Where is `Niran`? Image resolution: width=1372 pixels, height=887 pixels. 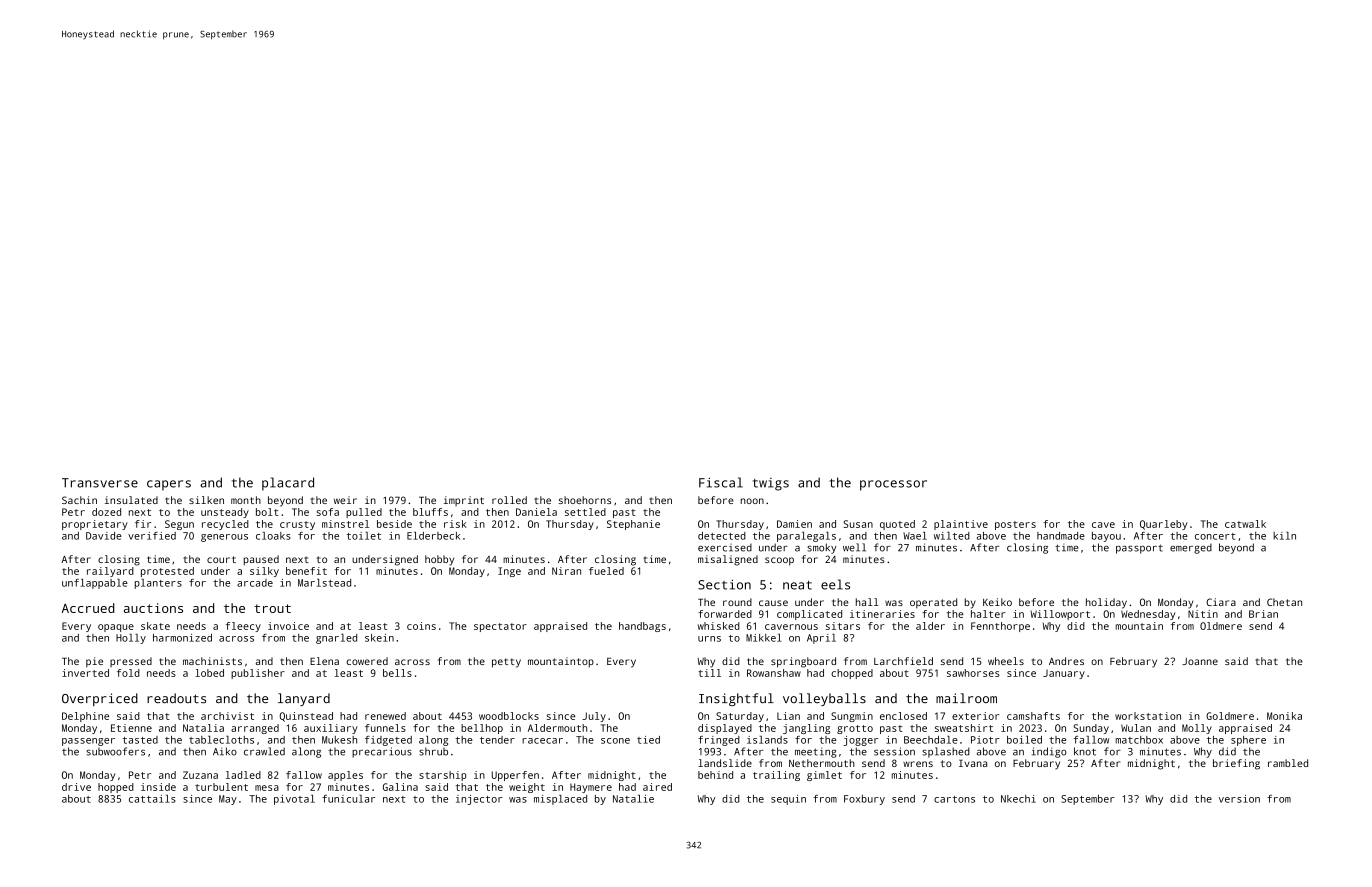 Niran is located at coordinates (566, 571).
